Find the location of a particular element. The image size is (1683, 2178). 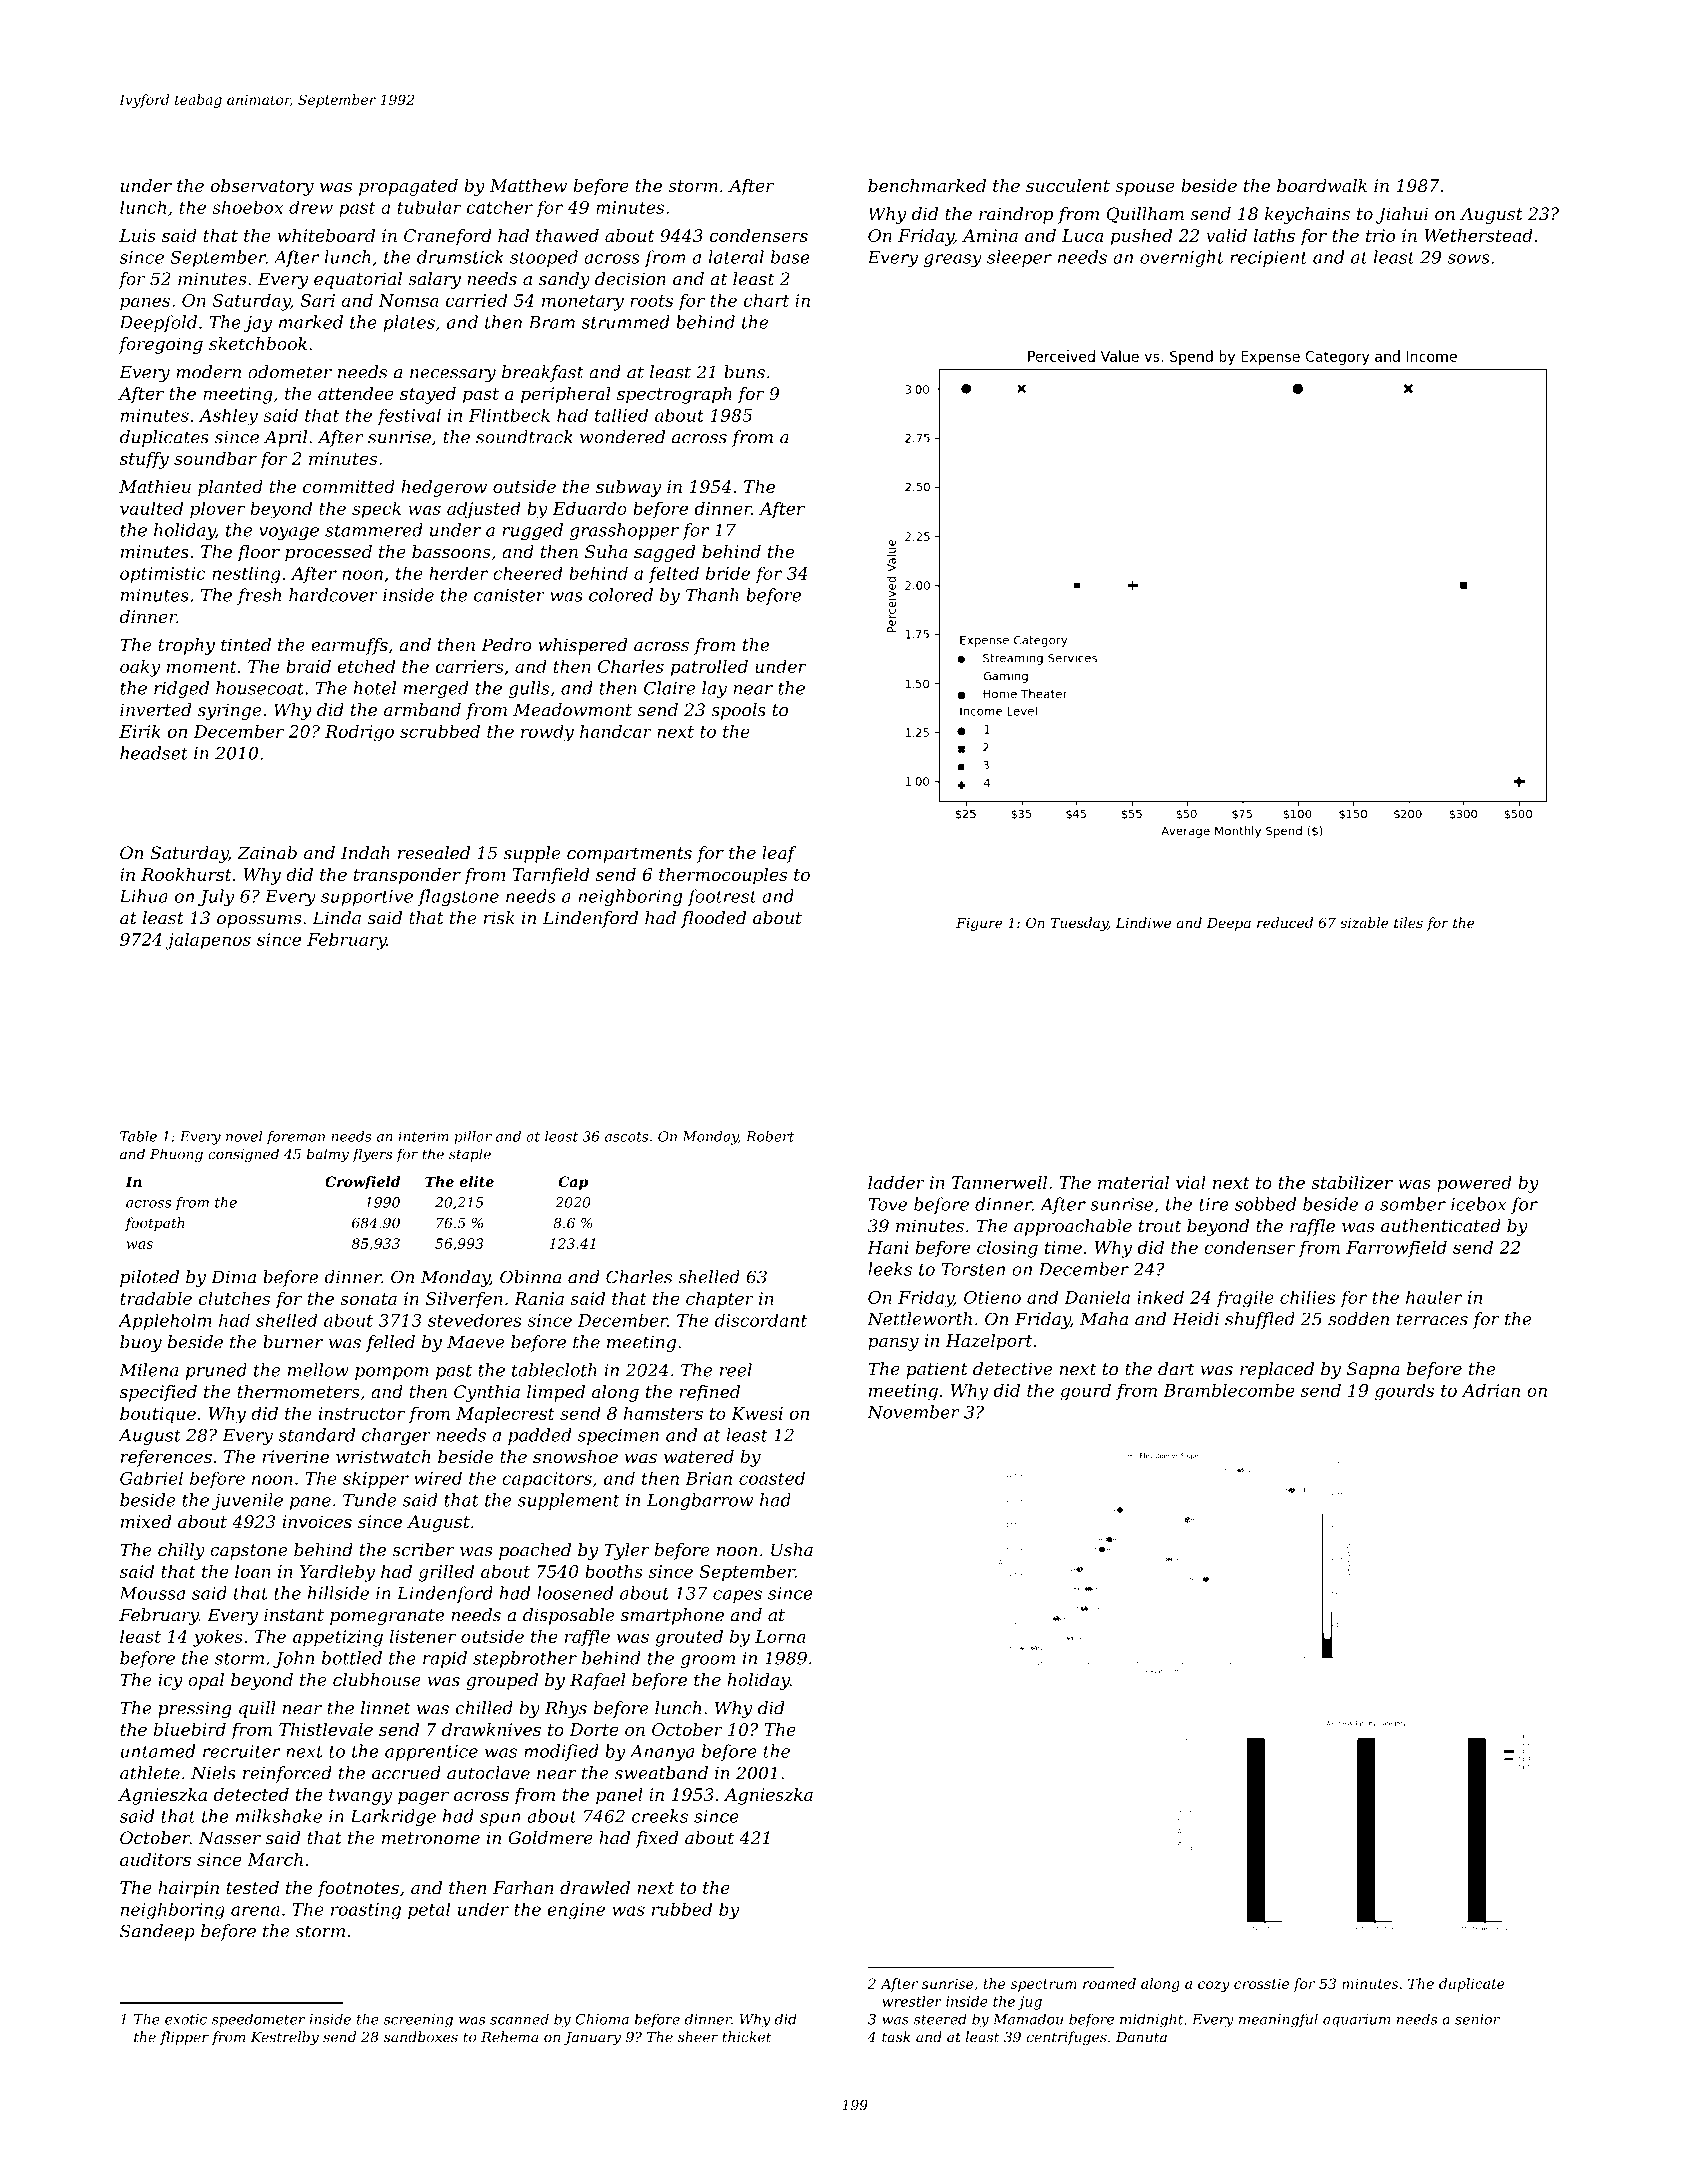

Rafael is located at coordinates (598, 1681).
